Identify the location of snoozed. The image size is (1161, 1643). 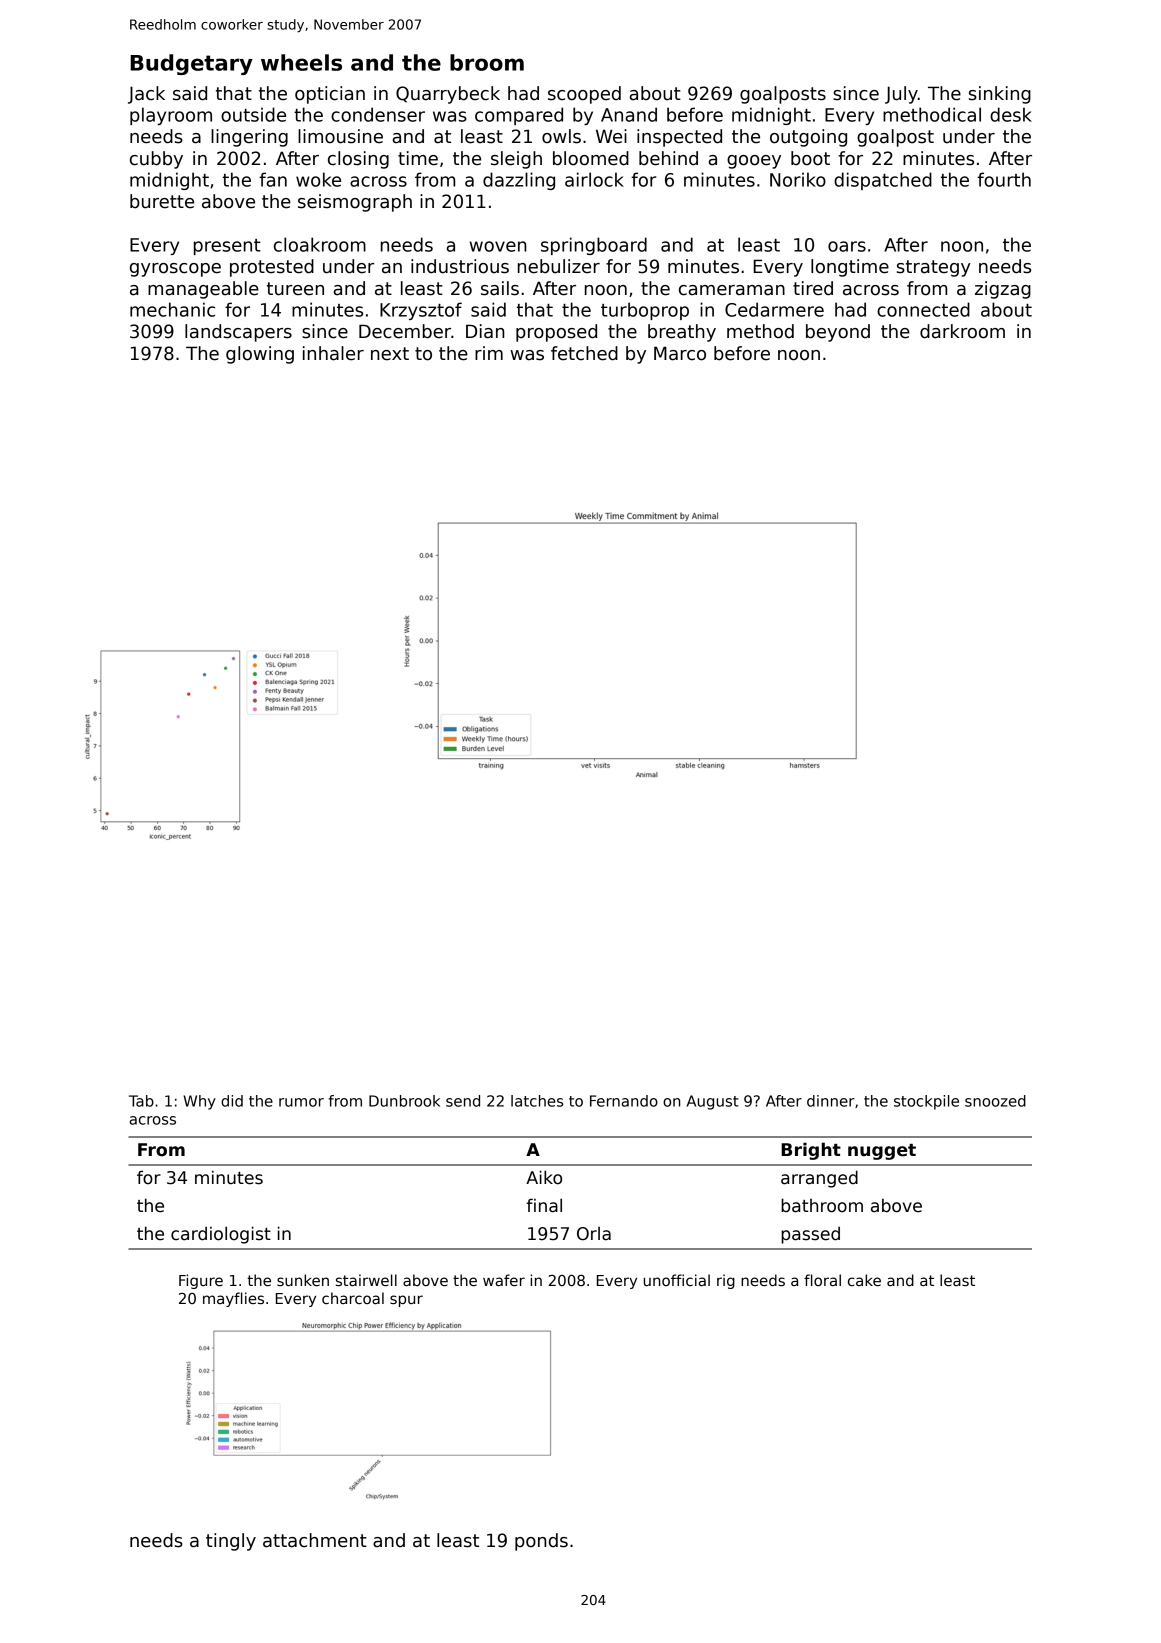
(995, 1101).
